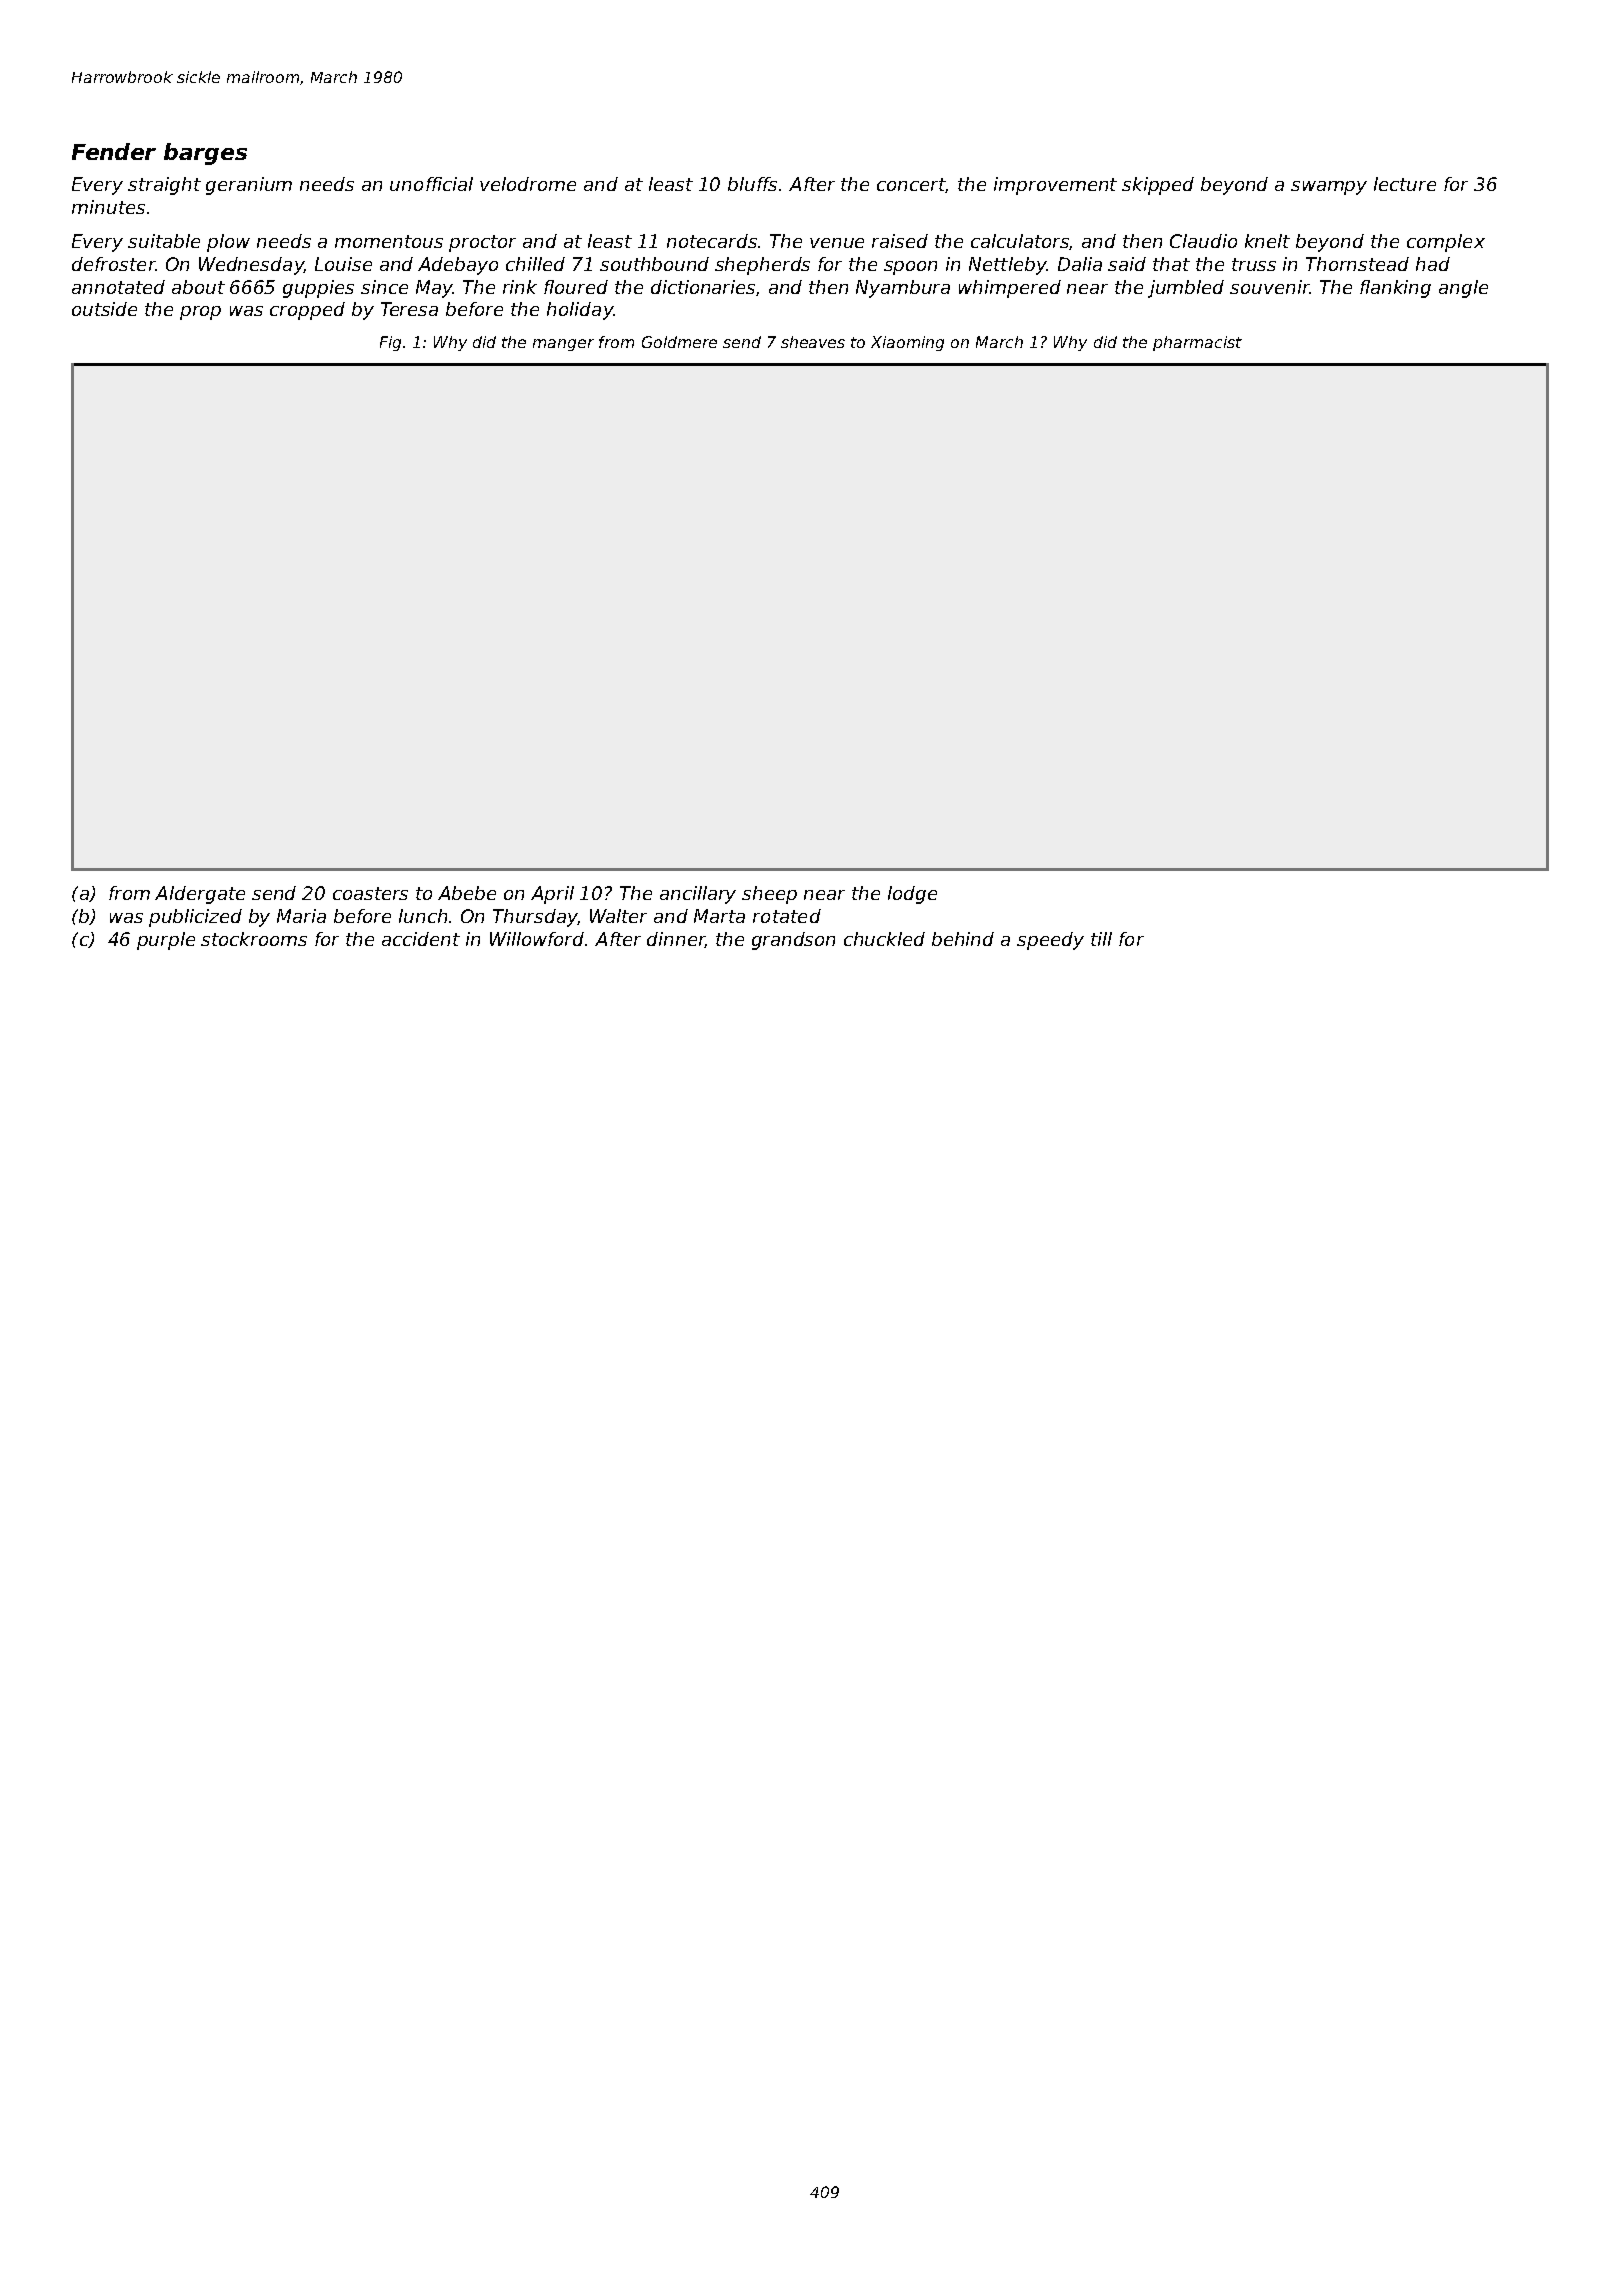 The image size is (1620, 2292). What do you see at coordinates (907, 343) in the page?
I see `Xiaoming` at bounding box center [907, 343].
